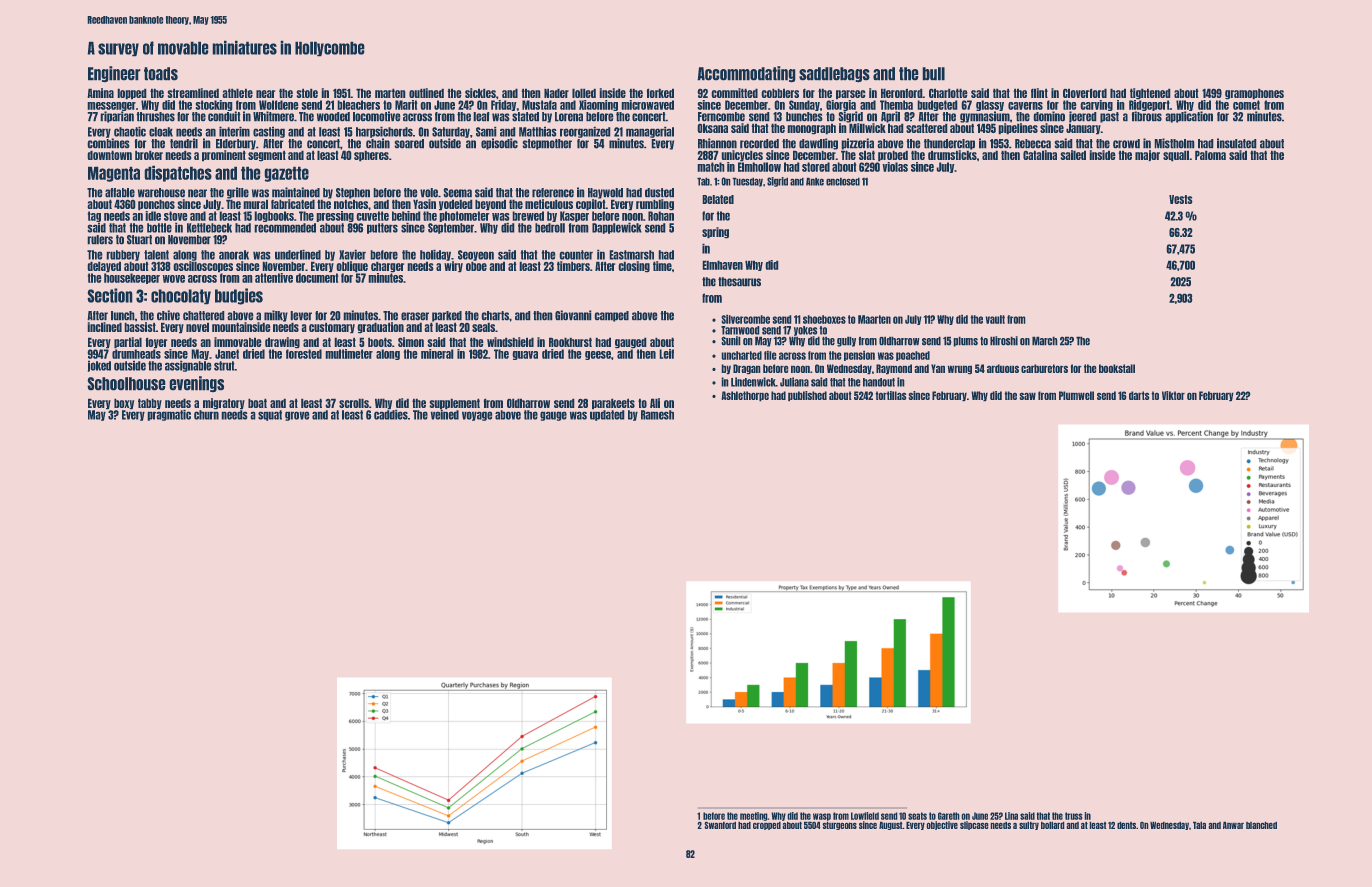 This document has height=887, width=1372. What do you see at coordinates (934, 73) in the document?
I see `bull` at bounding box center [934, 73].
